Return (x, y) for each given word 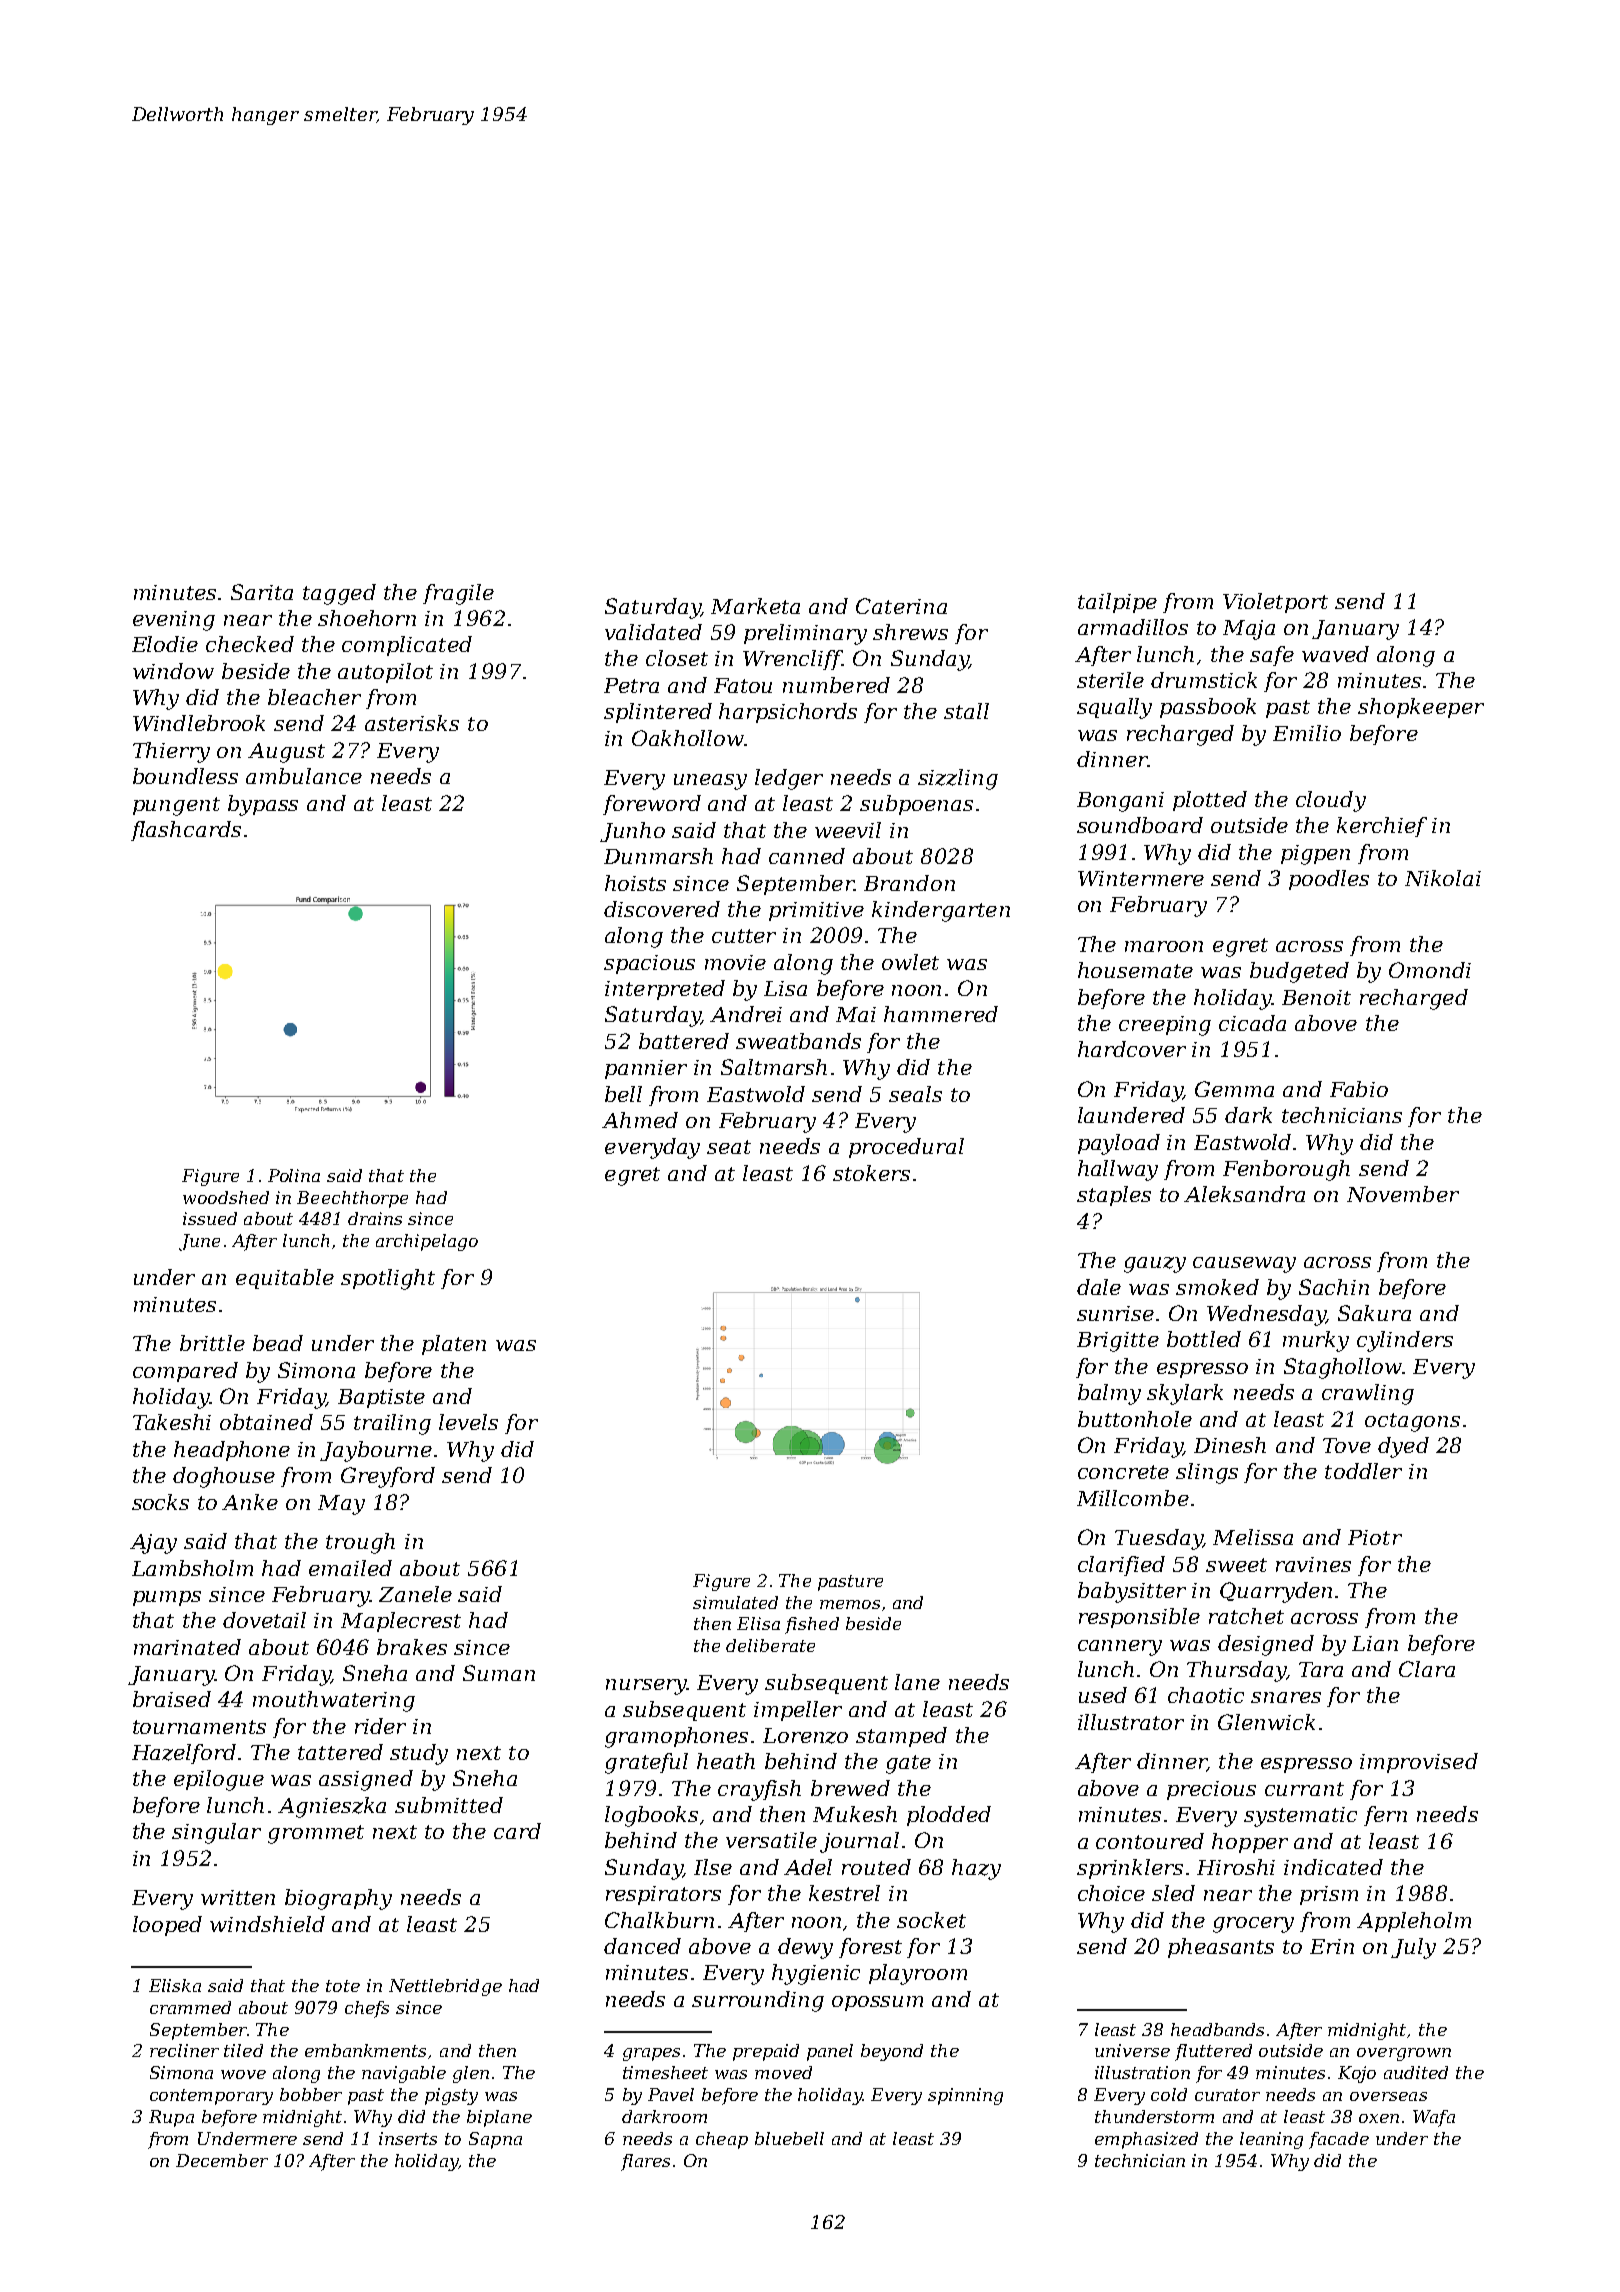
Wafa (1434, 2118)
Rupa (171, 2118)
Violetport (1275, 603)
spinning (965, 2096)
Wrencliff (792, 660)
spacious (649, 964)
